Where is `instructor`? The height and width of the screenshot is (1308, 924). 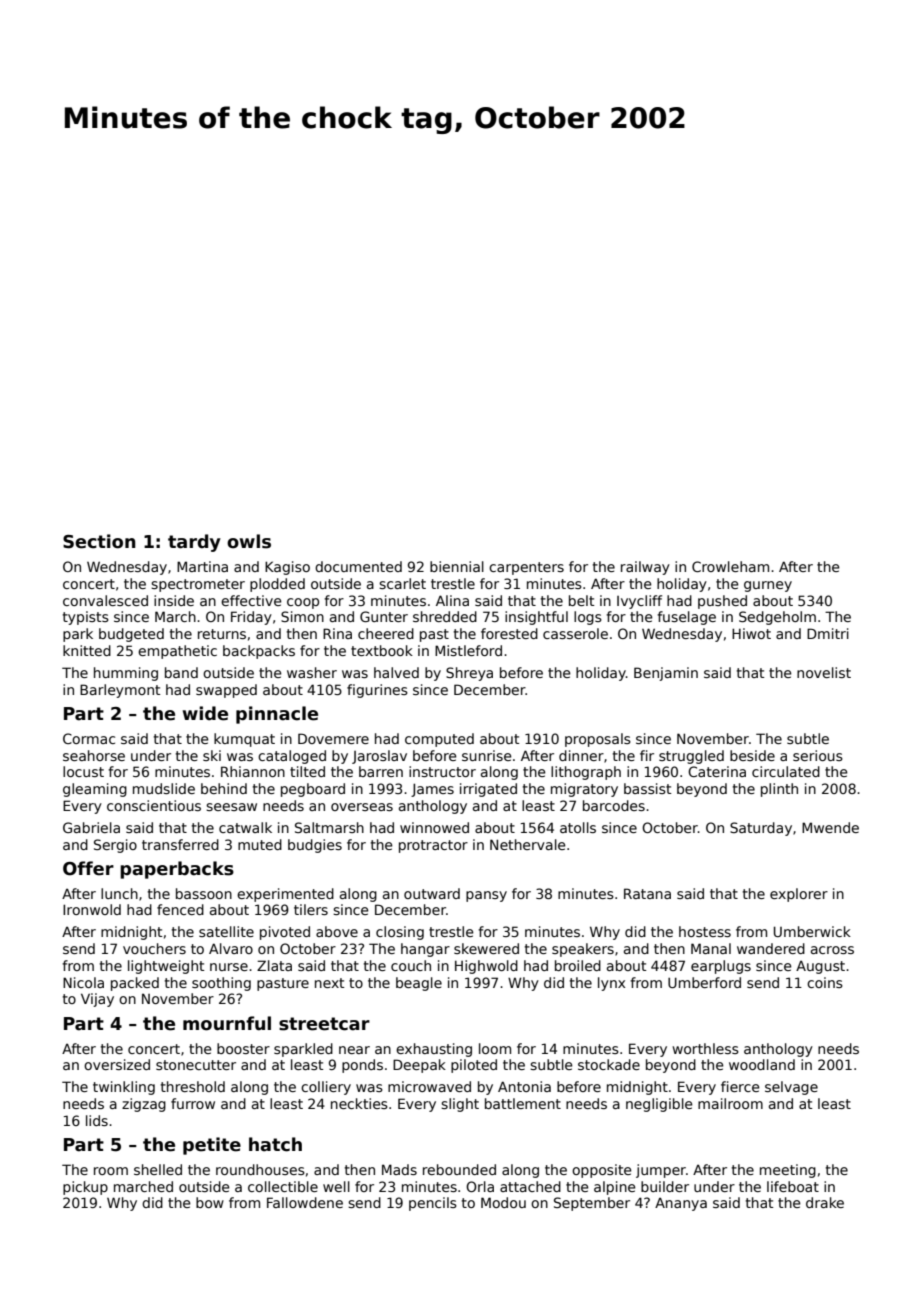 instructor is located at coordinates (442, 771).
